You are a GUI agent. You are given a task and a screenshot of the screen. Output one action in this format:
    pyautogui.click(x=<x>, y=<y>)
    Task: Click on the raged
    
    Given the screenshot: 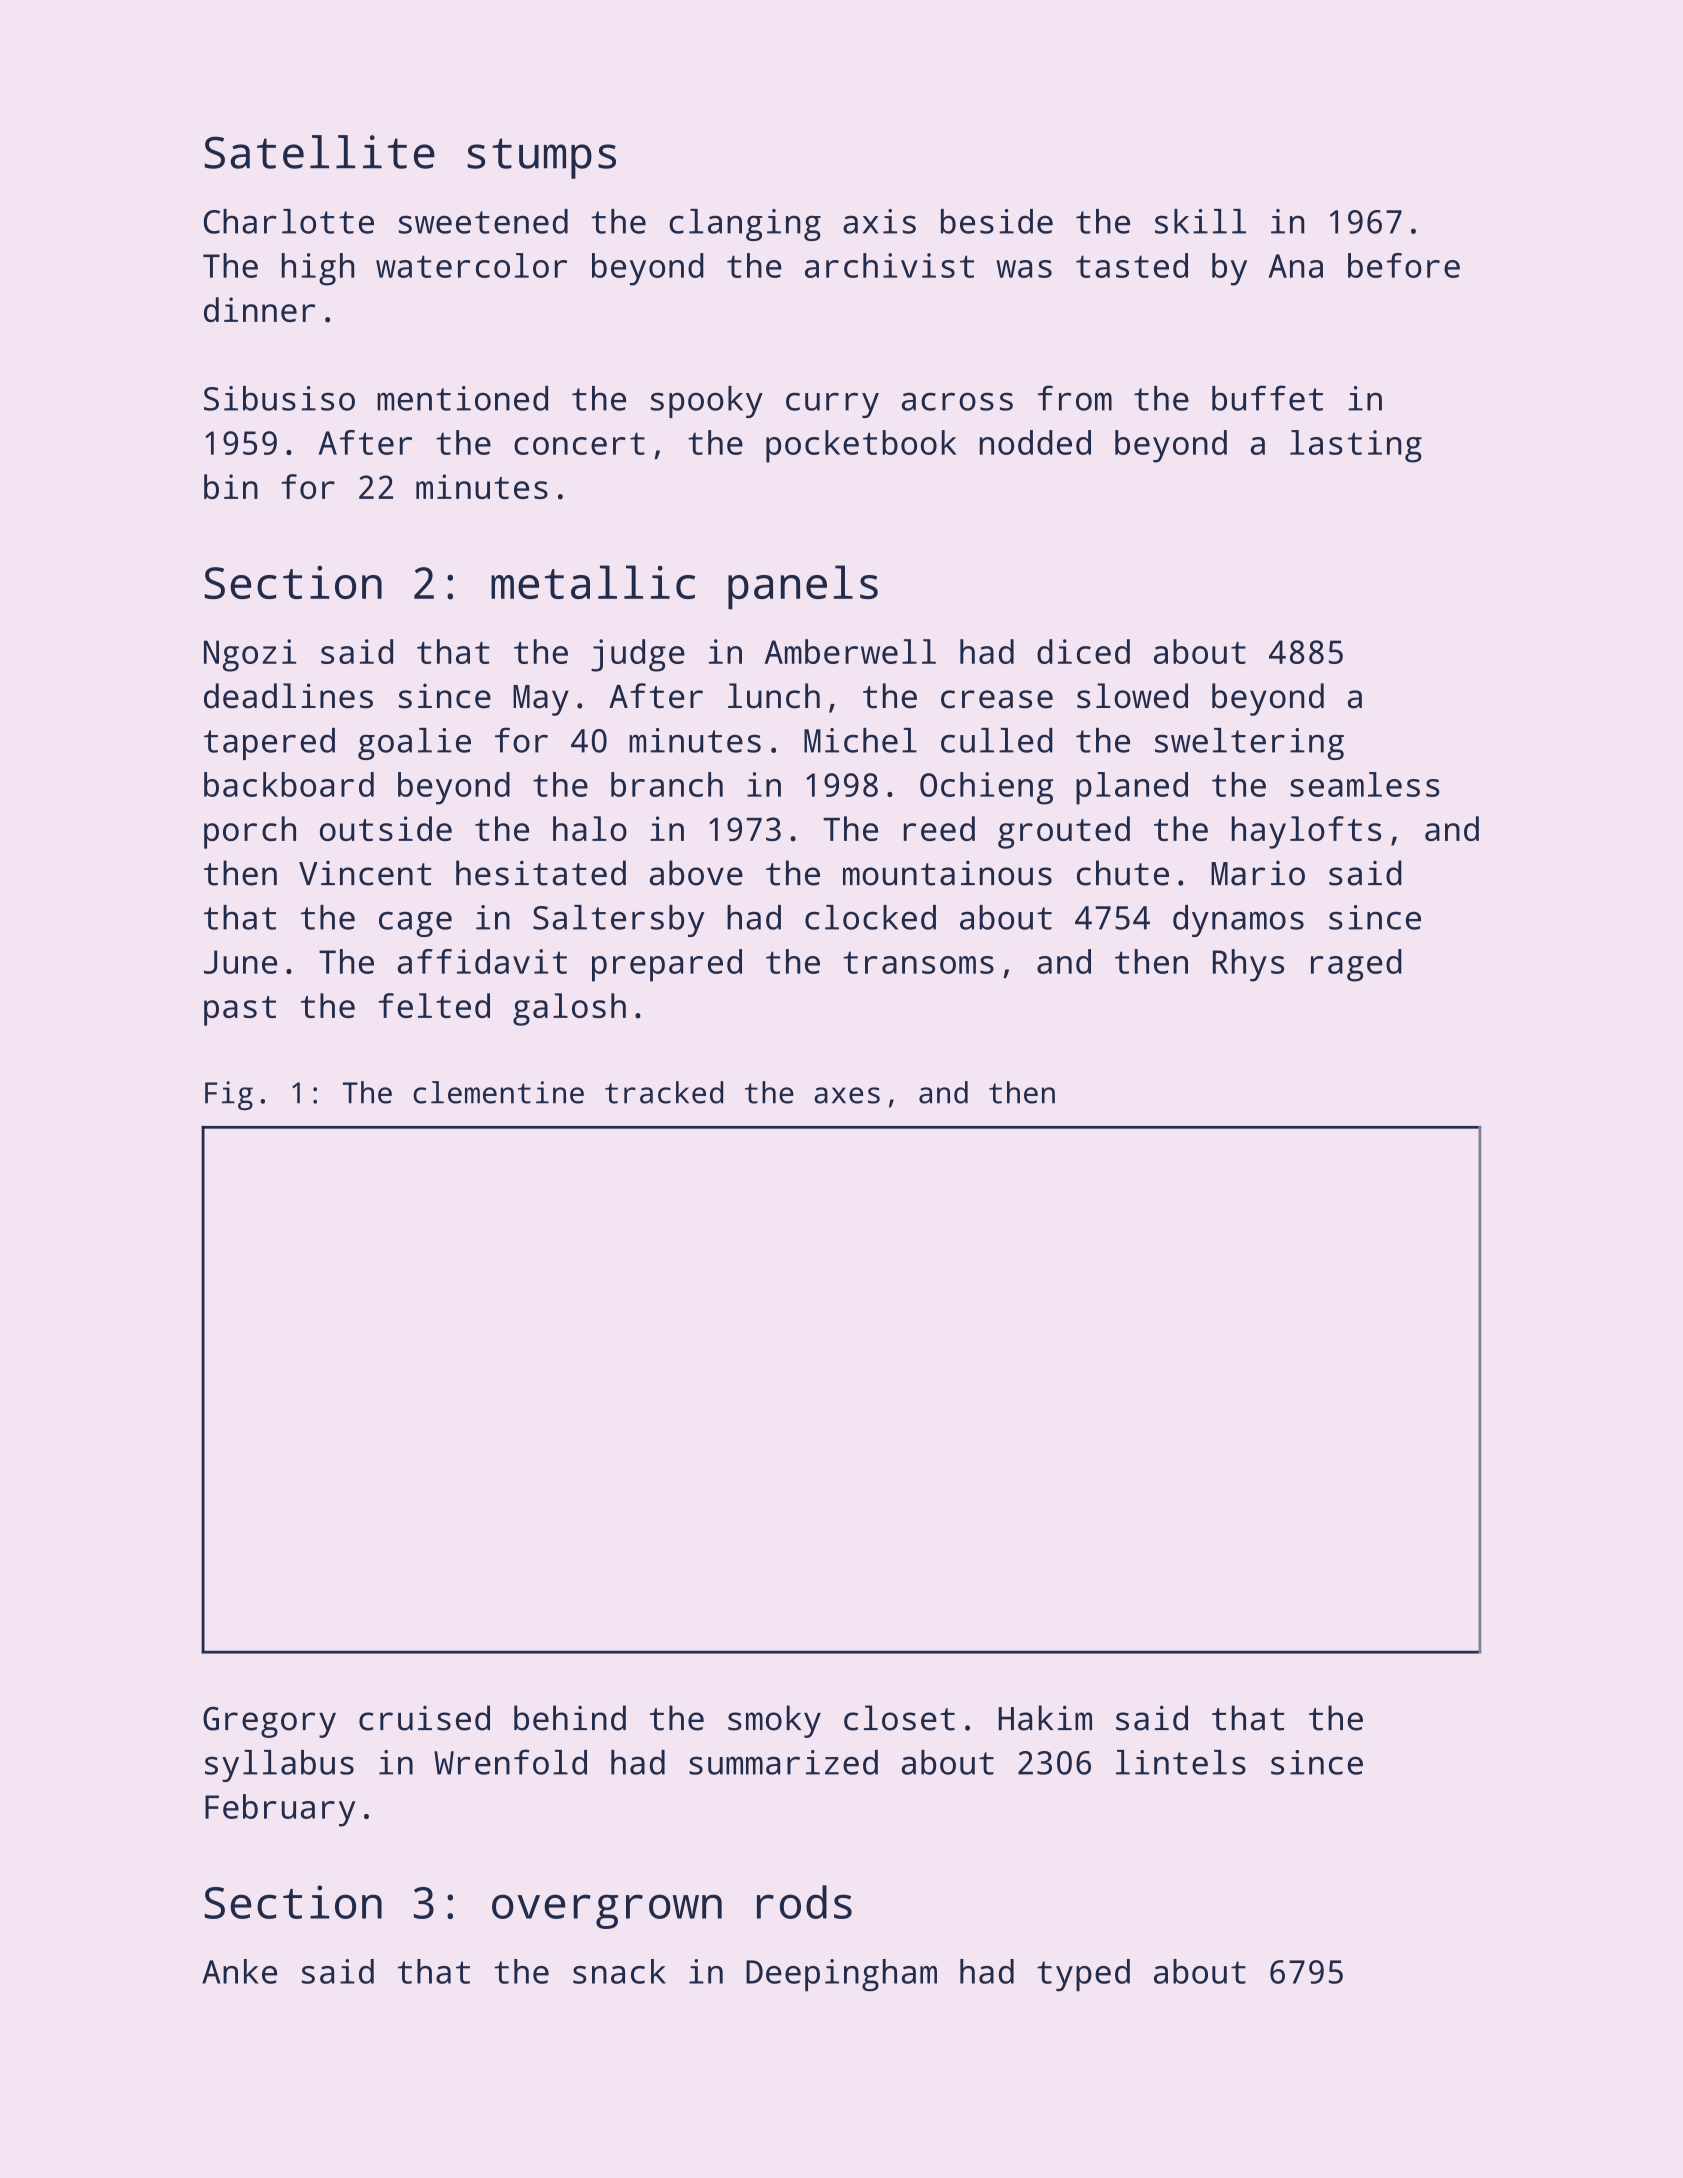 What is the action you would take?
    pyautogui.click(x=1356, y=965)
